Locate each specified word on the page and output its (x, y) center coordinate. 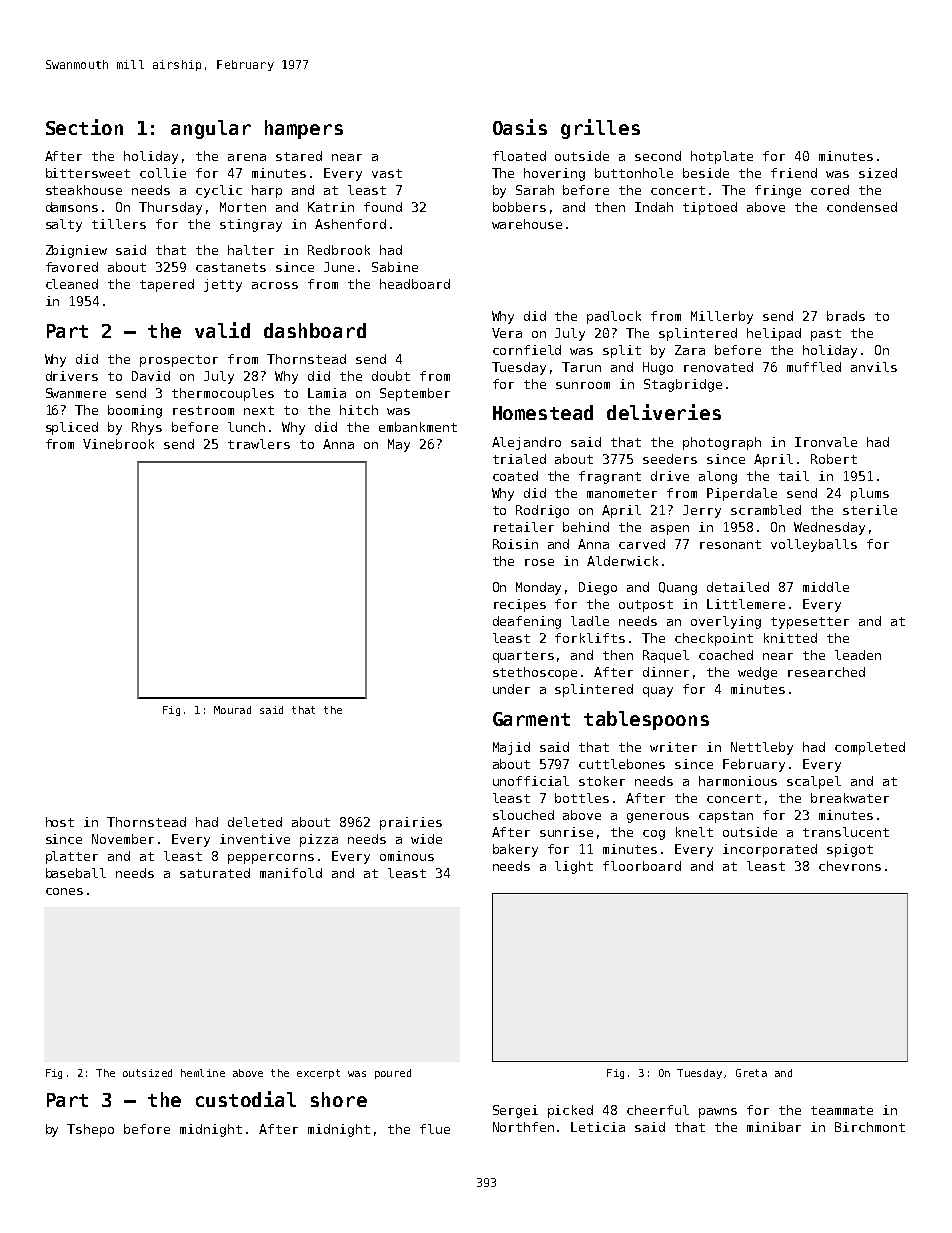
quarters (523, 657)
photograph (722, 443)
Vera (507, 333)
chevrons (850, 866)
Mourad (232, 710)
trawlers (259, 444)
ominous (407, 856)
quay (658, 692)
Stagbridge (683, 385)
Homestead (543, 412)
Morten (243, 207)
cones (64, 891)
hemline (203, 1073)
